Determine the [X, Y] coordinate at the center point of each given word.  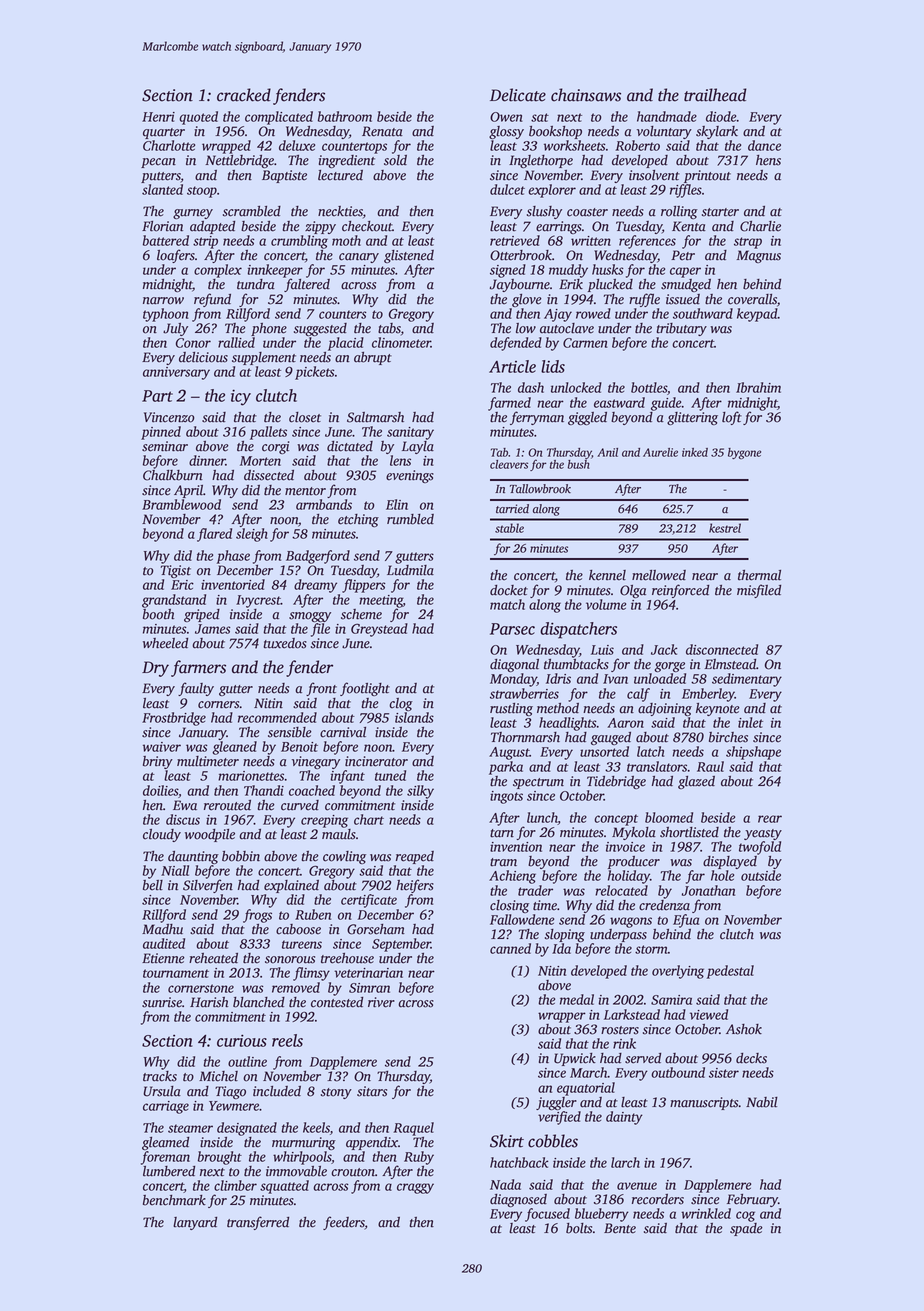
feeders [344, 1223]
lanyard [195, 1223]
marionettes [251, 776]
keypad [757, 315]
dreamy [315, 586]
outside [761, 875]
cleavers [509, 464]
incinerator [376, 761]
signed [508, 271]
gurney [193, 214]
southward [703, 313]
